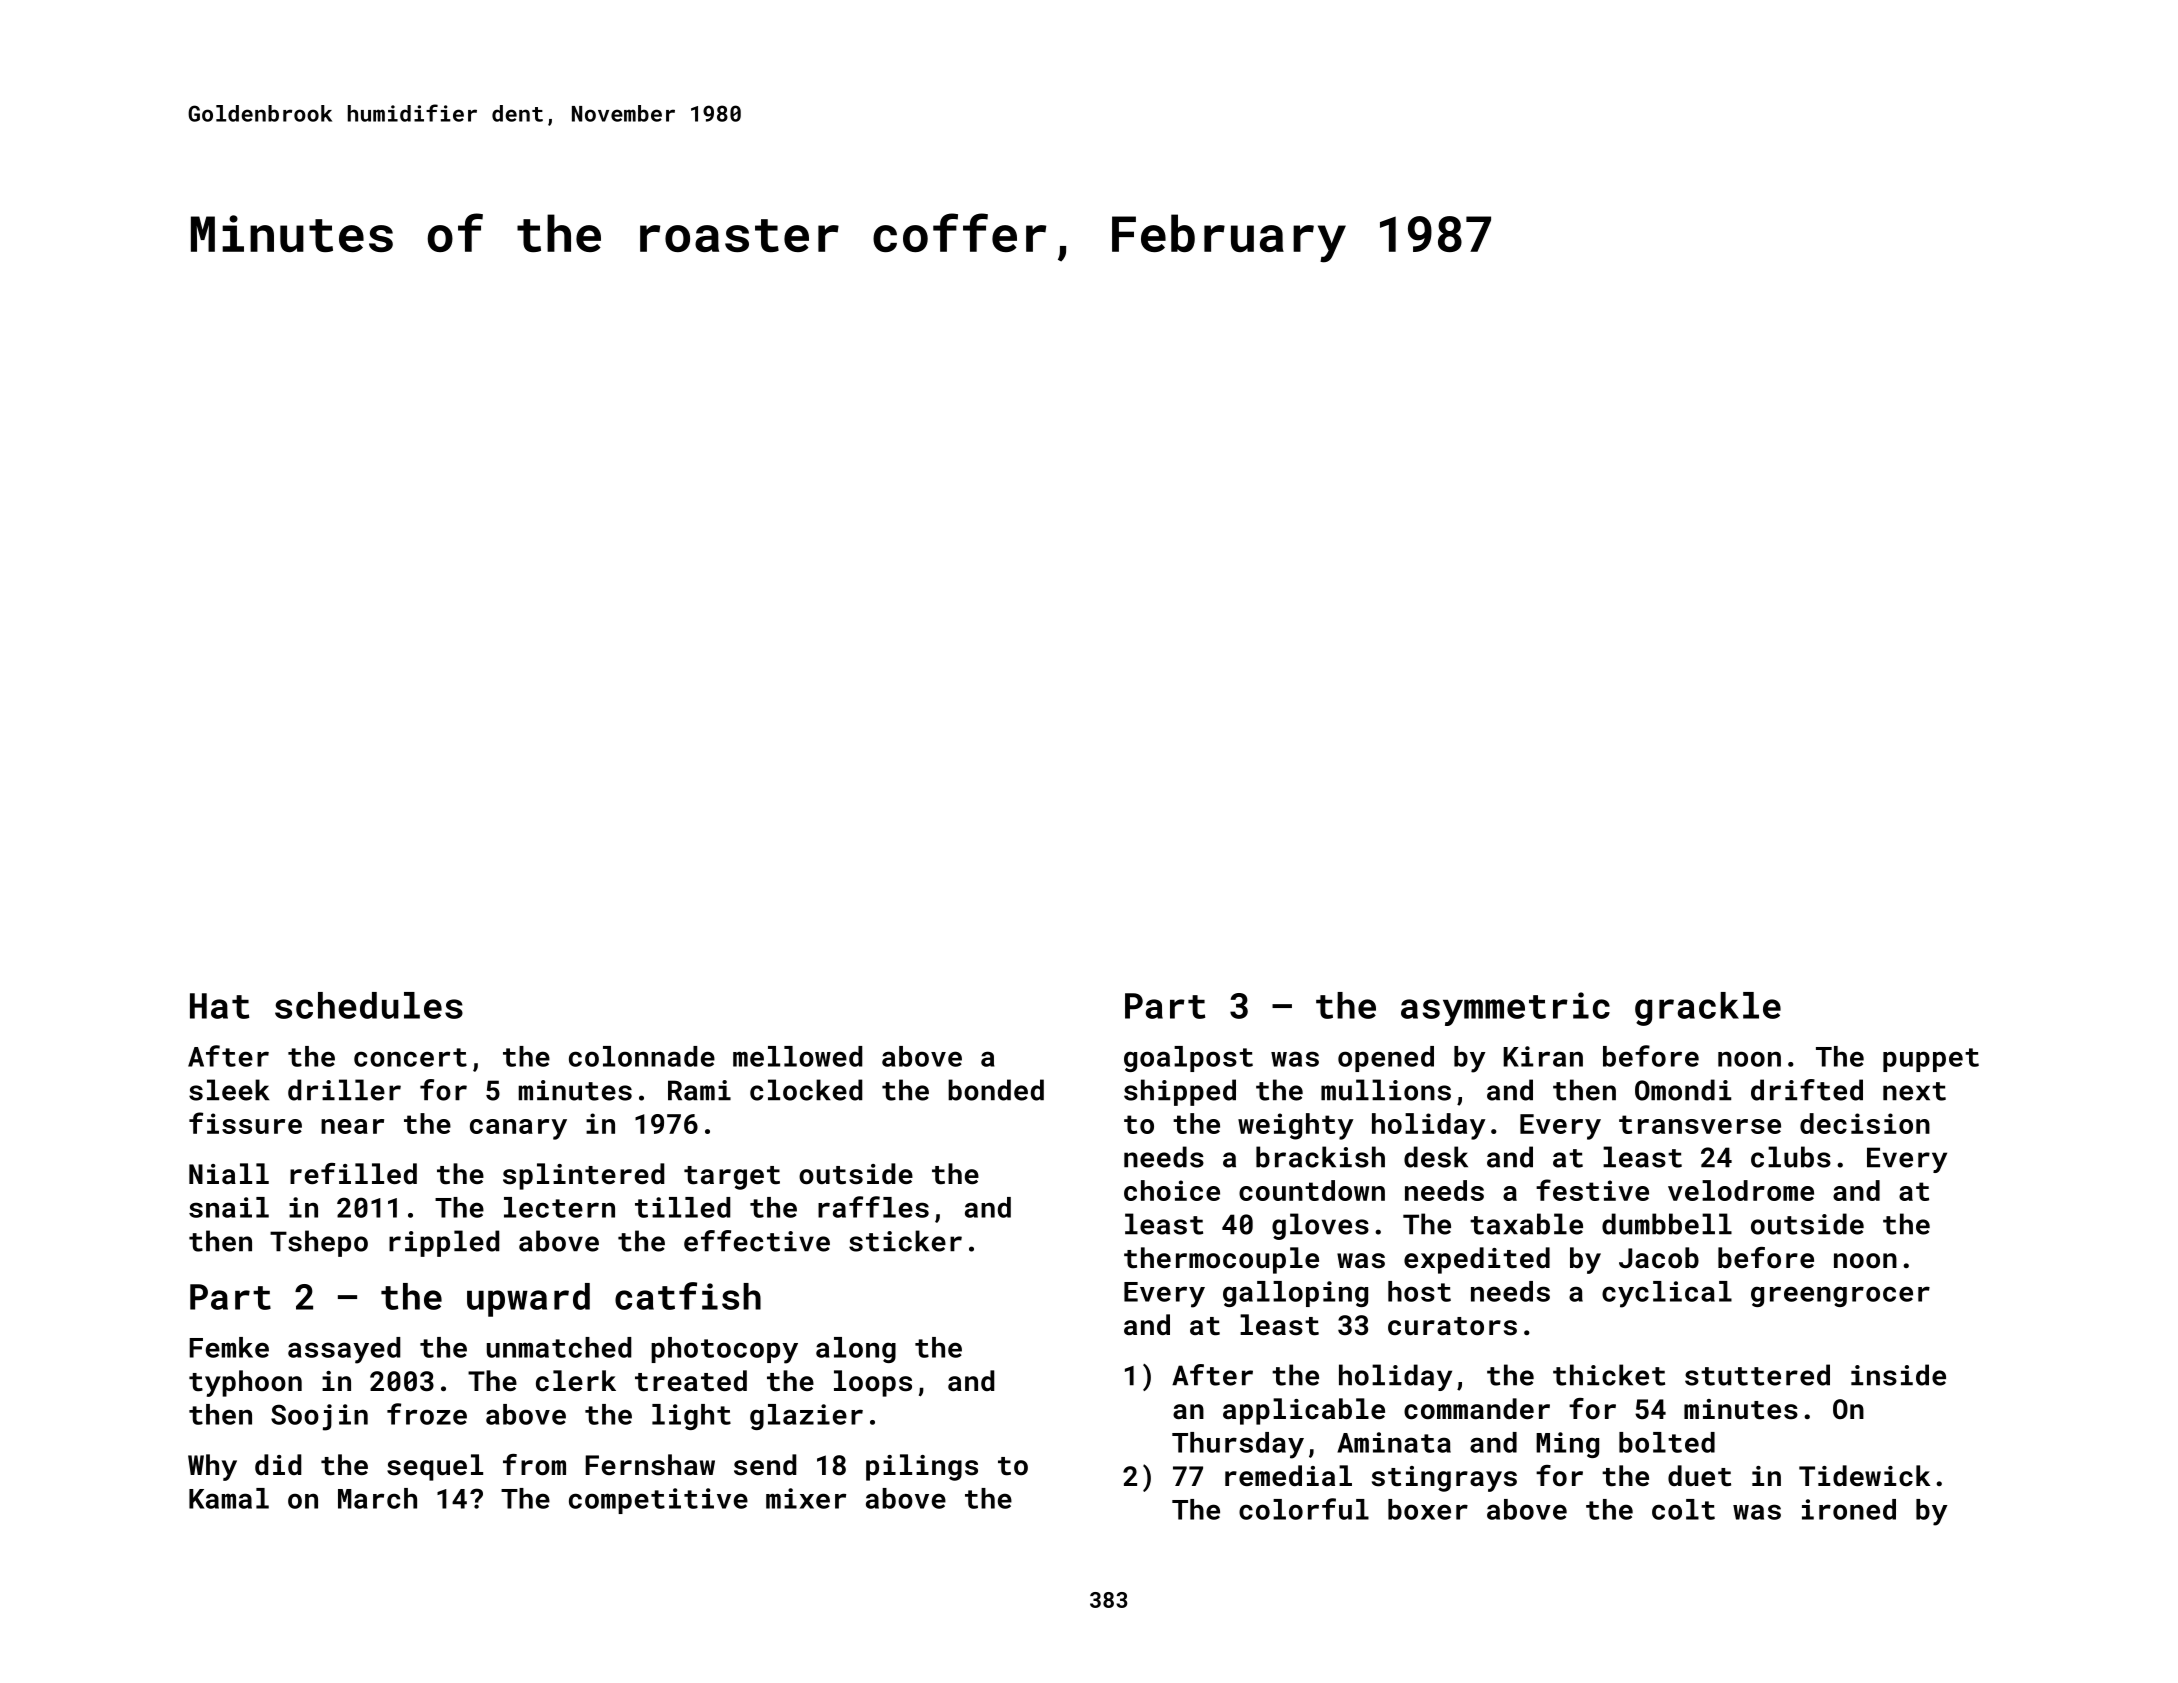  I want to click on cyclical, so click(1667, 1294).
